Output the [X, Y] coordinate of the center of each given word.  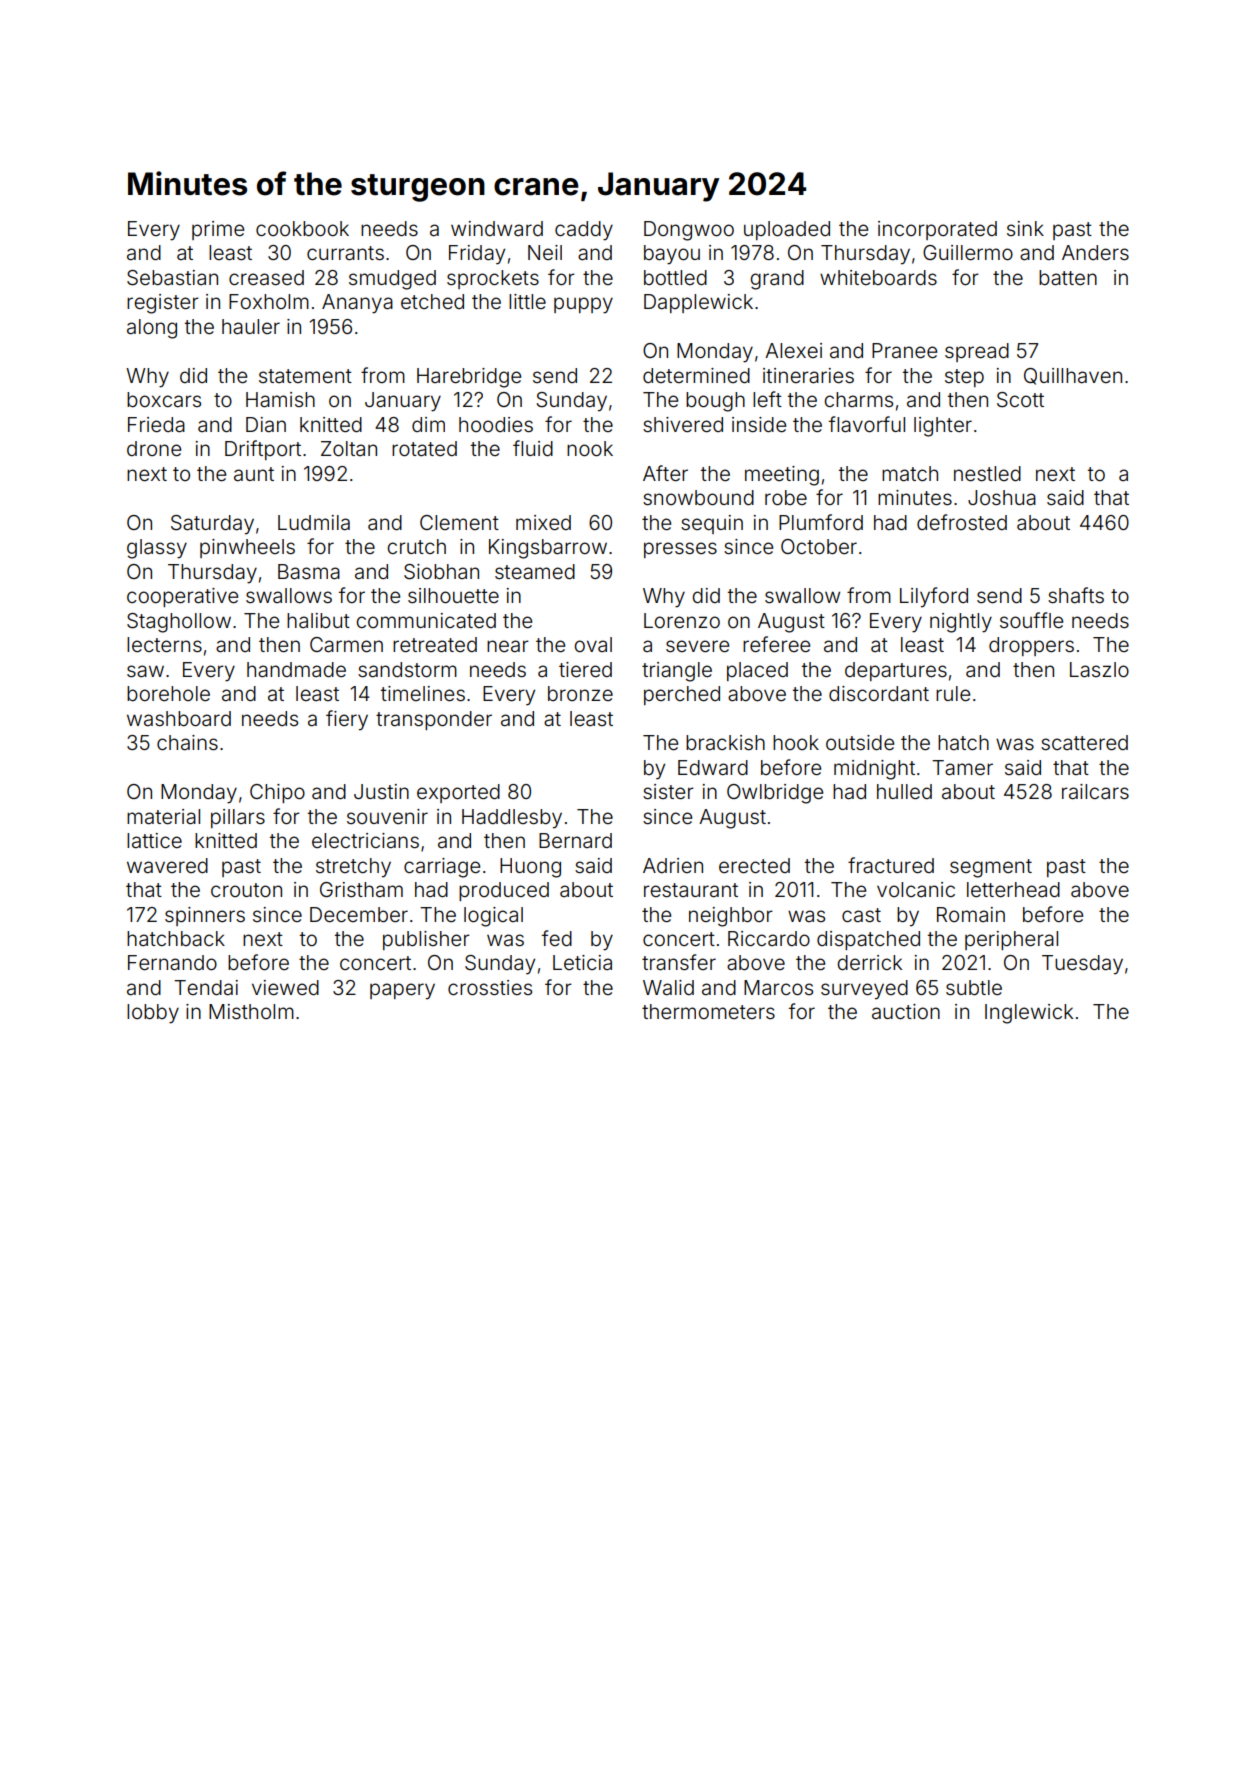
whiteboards [878, 277]
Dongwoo [689, 231]
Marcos [778, 987]
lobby [153, 1014]
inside [759, 424]
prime [218, 230]
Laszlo [1099, 669]
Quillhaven [1073, 376]
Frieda [156, 424]
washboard [179, 718]
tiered [585, 669]
